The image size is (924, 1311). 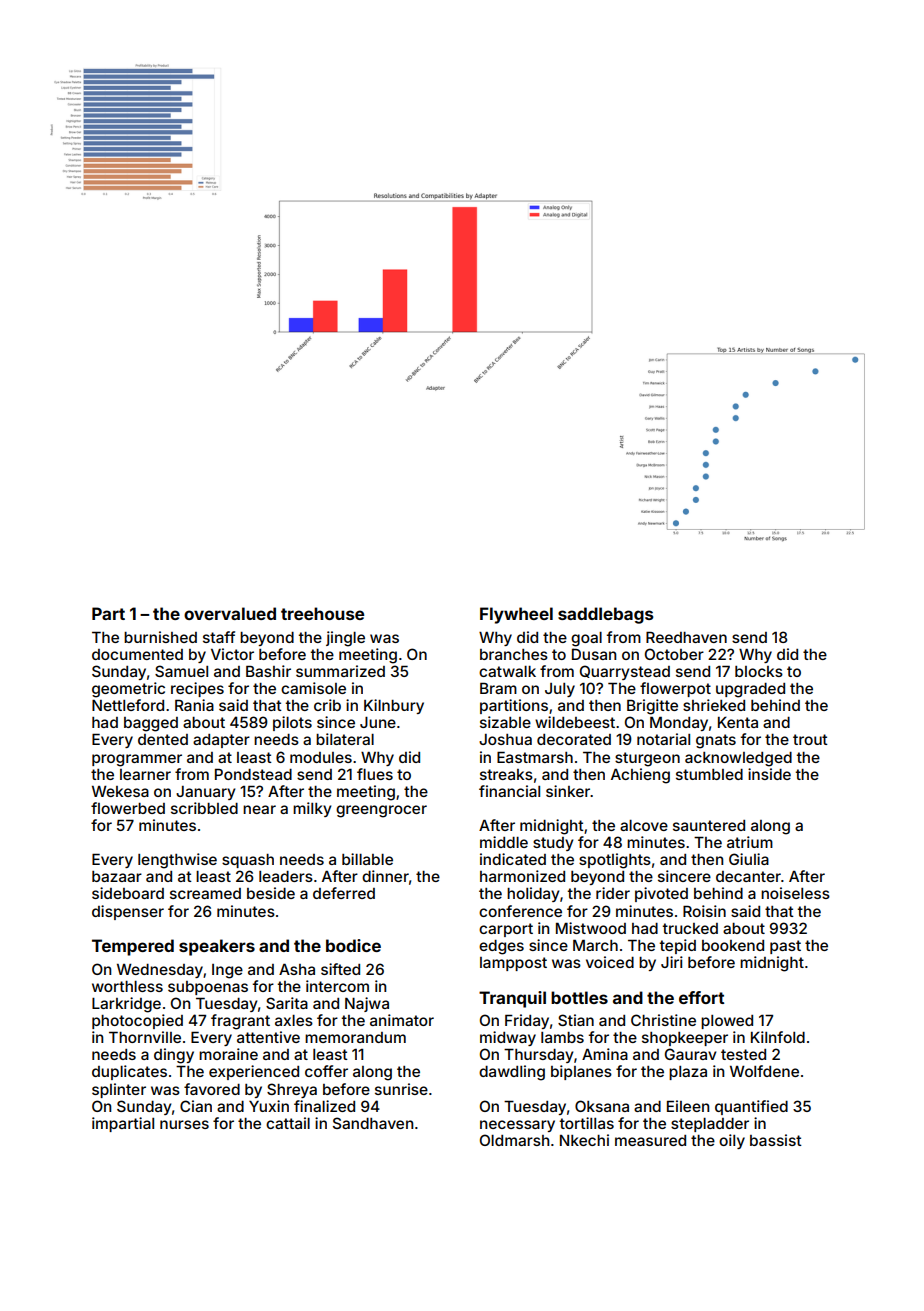 I want to click on Flywheel, so click(x=516, y=615).
